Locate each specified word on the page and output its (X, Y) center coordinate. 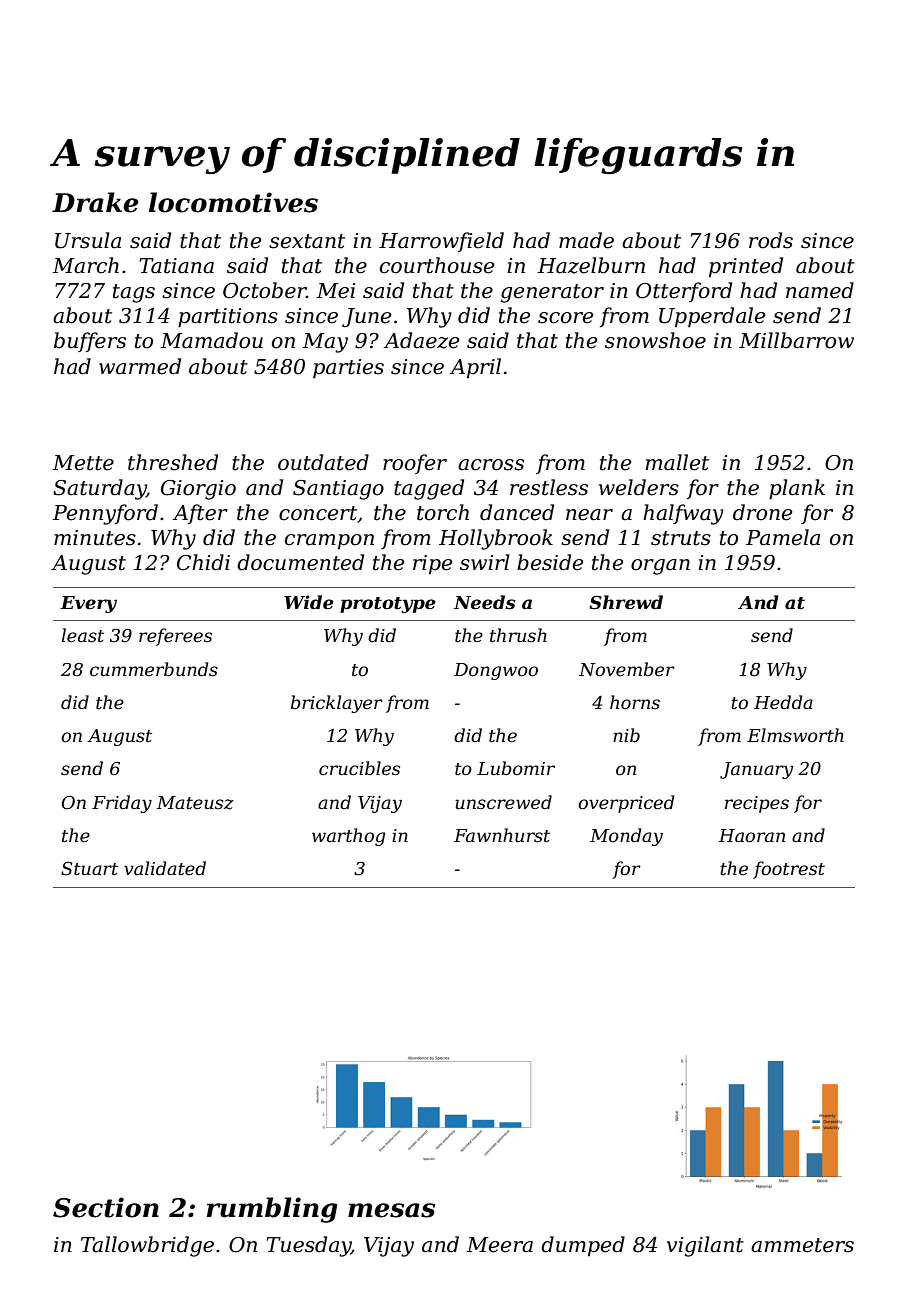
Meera (499, 1245)
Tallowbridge (147, 1246)
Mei (335, 291)
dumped (583, 1246)
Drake (95, 202)
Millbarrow (796, 340)
